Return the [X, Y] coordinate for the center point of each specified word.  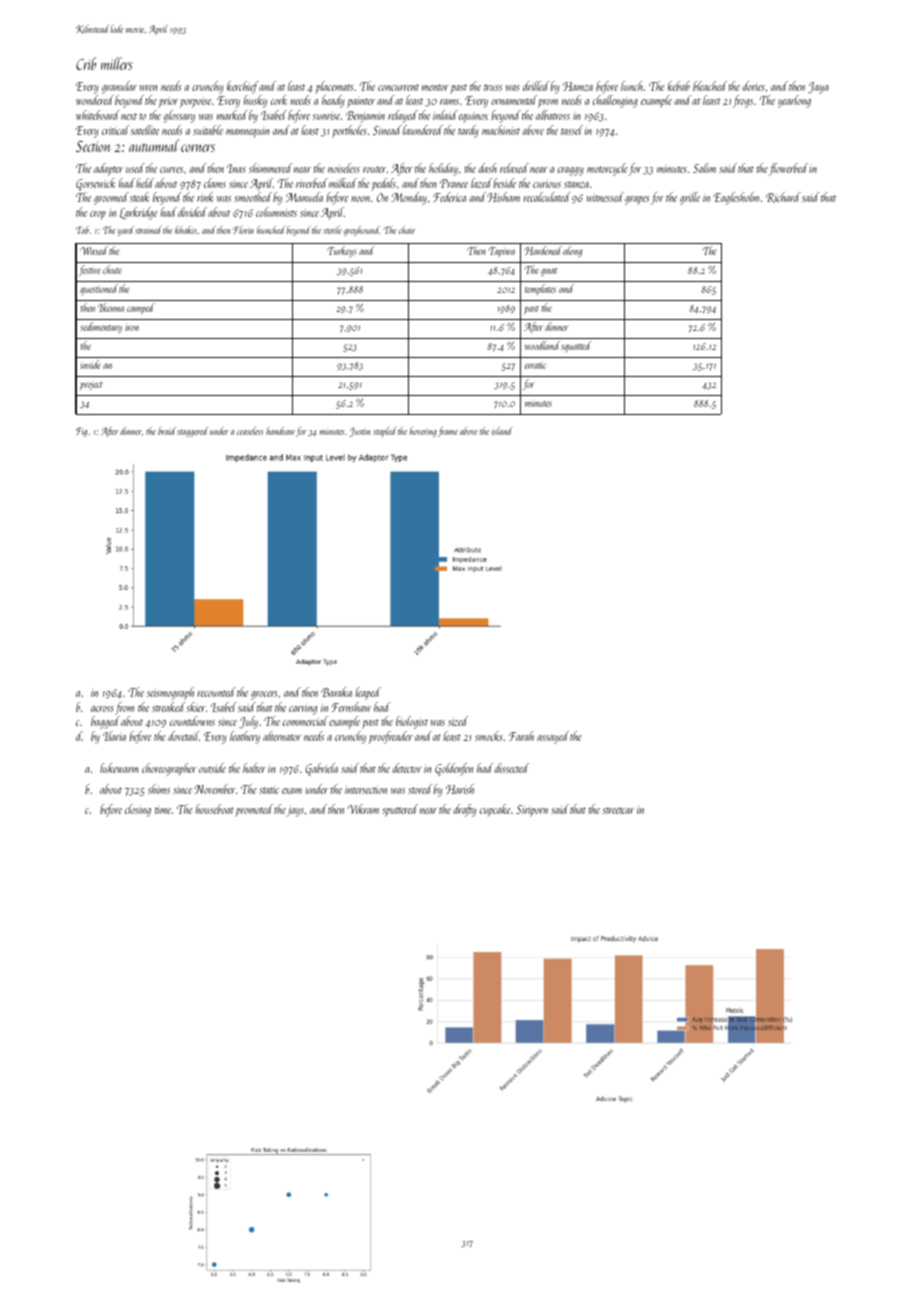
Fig [81, 432]
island [502, 431]
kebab [679, 86]
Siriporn [532, 811]
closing [138, 810]
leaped [368, 693]
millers [117, 63]
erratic [535, 366]
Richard [783, 197]
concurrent [398, 87]
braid [167, 431]
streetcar [618, 810]
